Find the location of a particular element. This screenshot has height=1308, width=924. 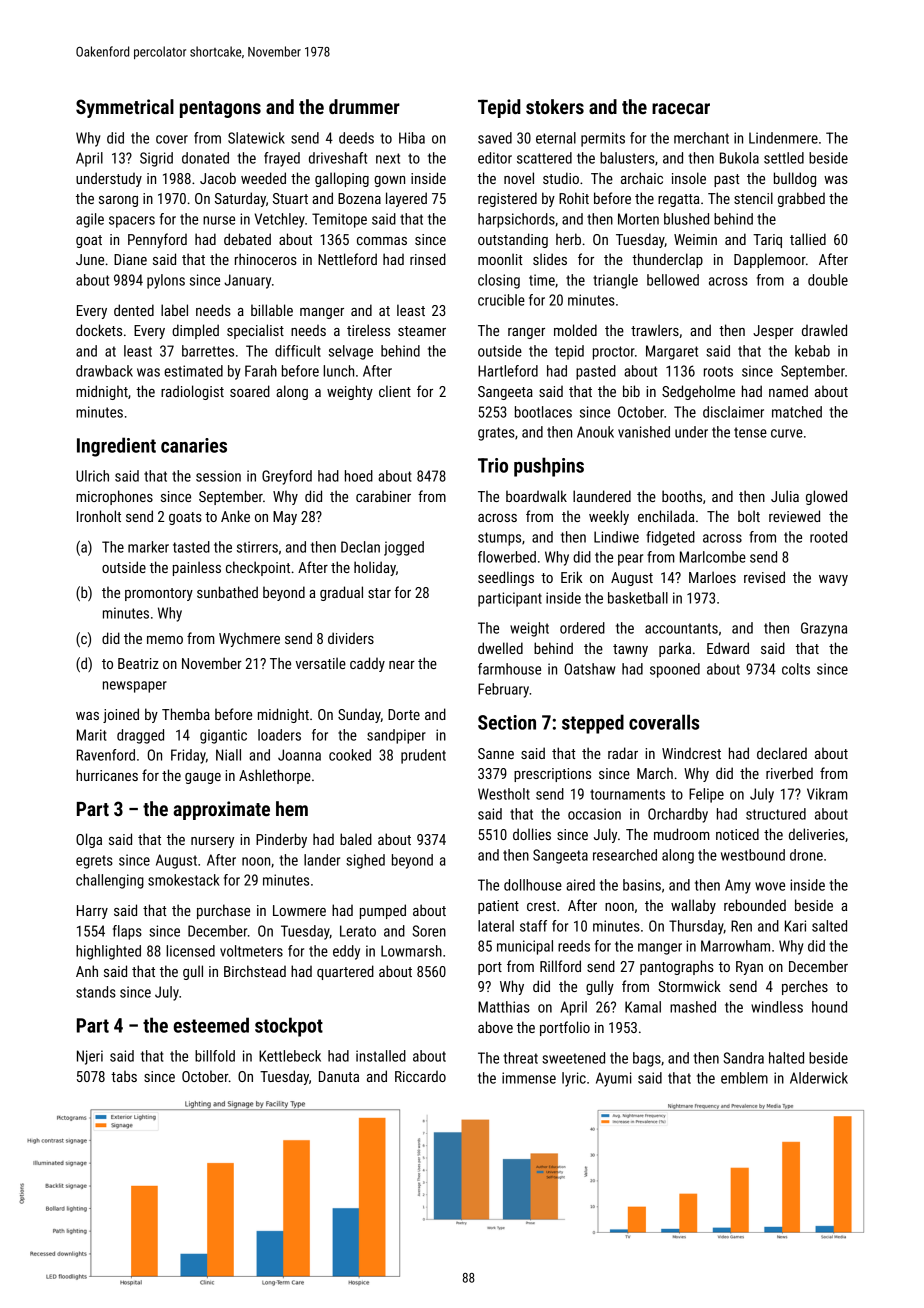

baled is located at coordinates (356, 839).
